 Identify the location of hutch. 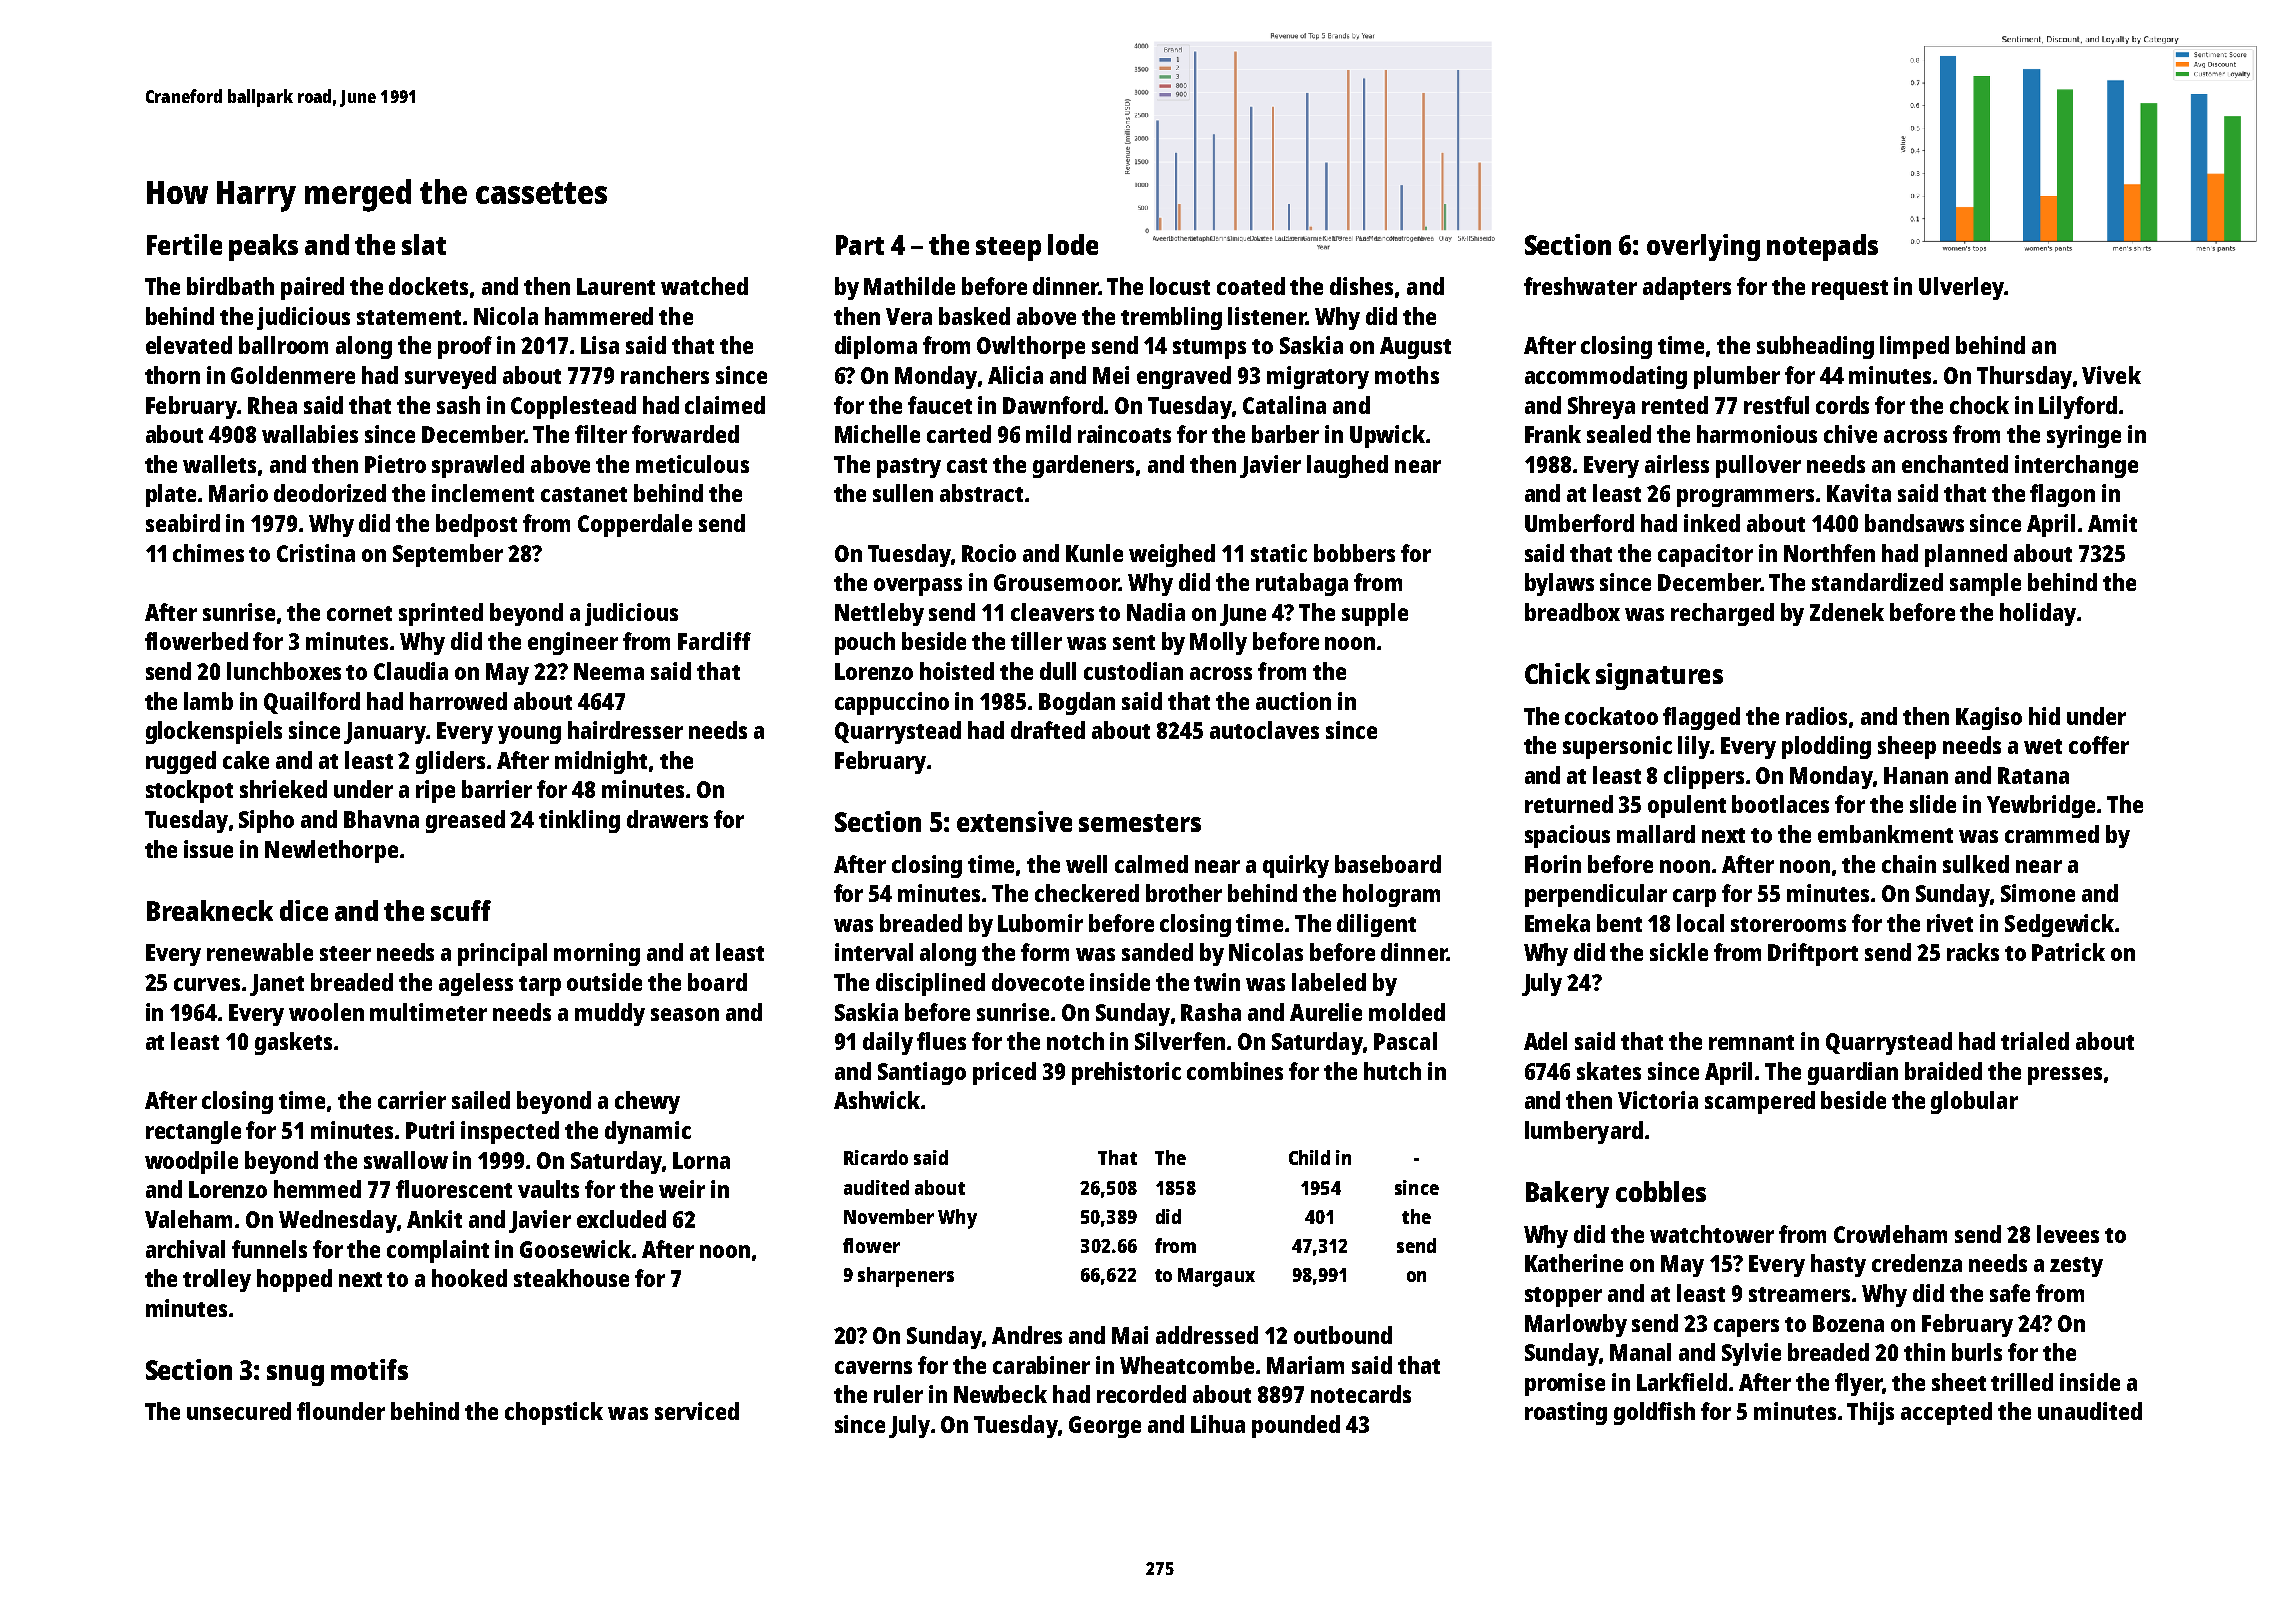
(1392, 1071).
